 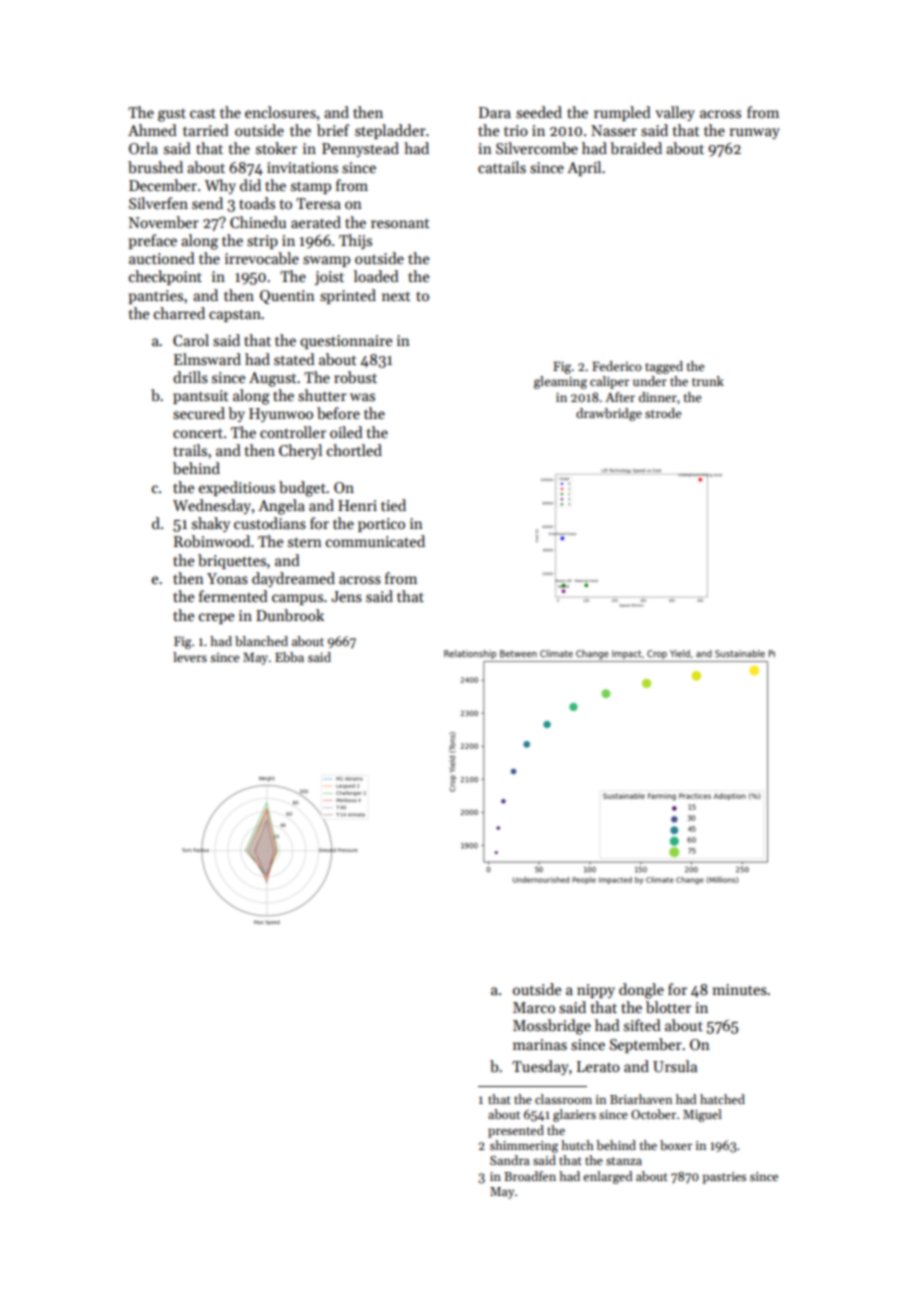 I want to click on dongle, so click(x=641, y=991).
